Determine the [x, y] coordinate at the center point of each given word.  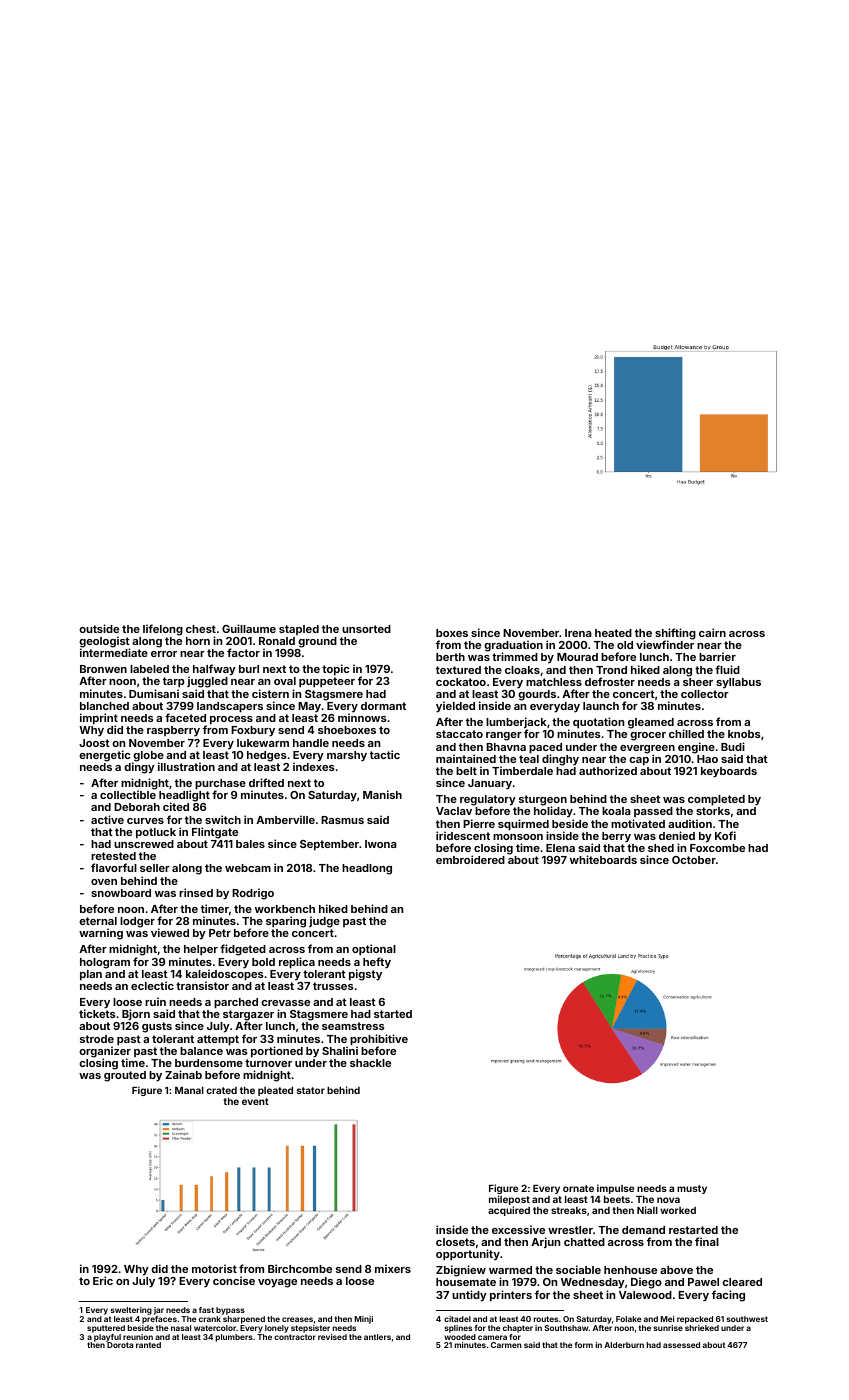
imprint [99, 719]
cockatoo [461, 682]
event [255, 1101]
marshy [347, 756]
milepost [509, 1200]
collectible [128, 794]
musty [692, 1189]
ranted [148, 1345]
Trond [611, 670]
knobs [744, 734]
